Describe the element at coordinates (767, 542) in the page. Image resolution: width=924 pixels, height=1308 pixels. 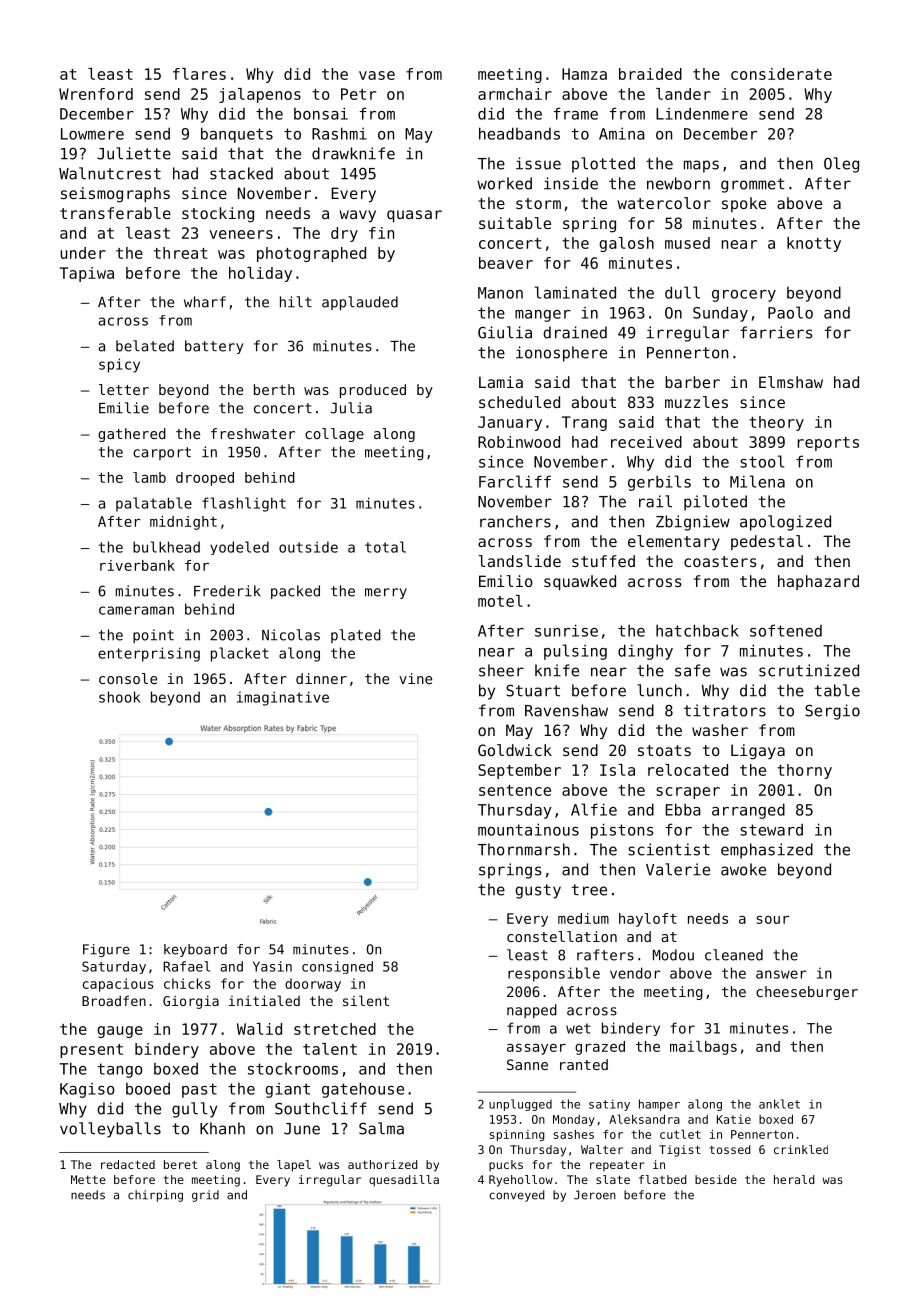
I see `pedestal` at that location.
